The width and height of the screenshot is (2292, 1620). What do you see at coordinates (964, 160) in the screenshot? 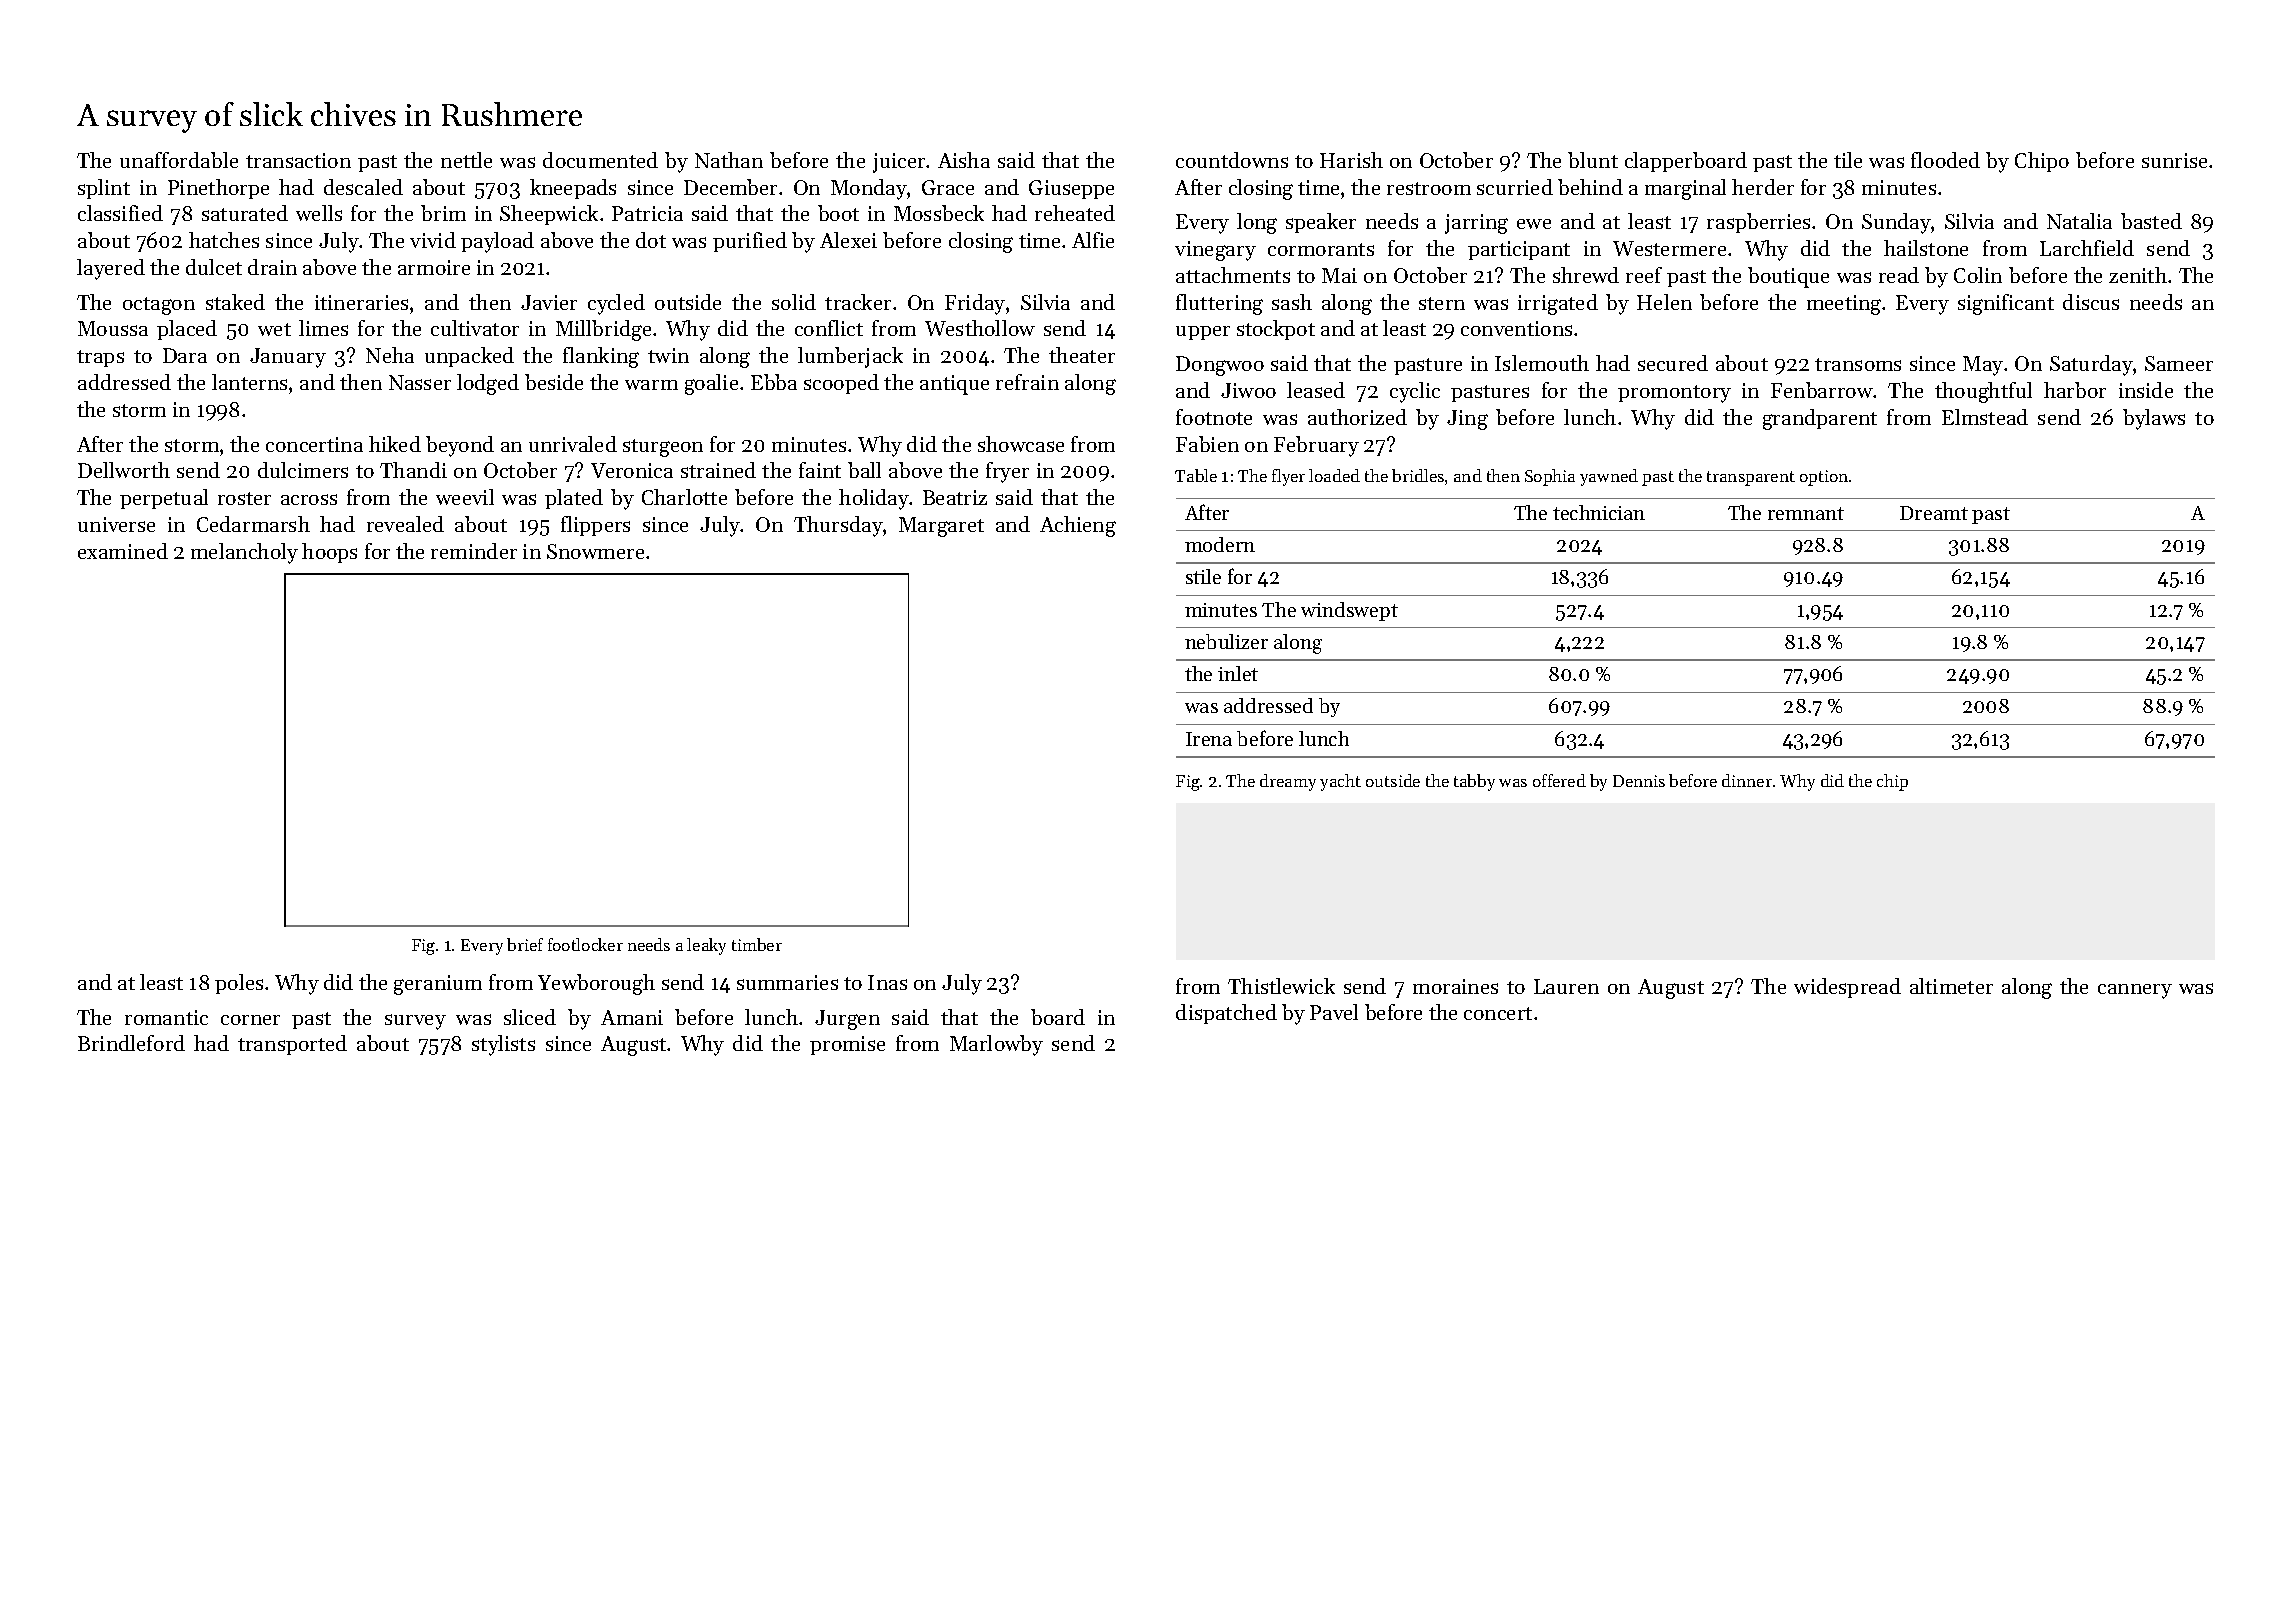
I see `Aisha` at bounding box center [964, 160].
